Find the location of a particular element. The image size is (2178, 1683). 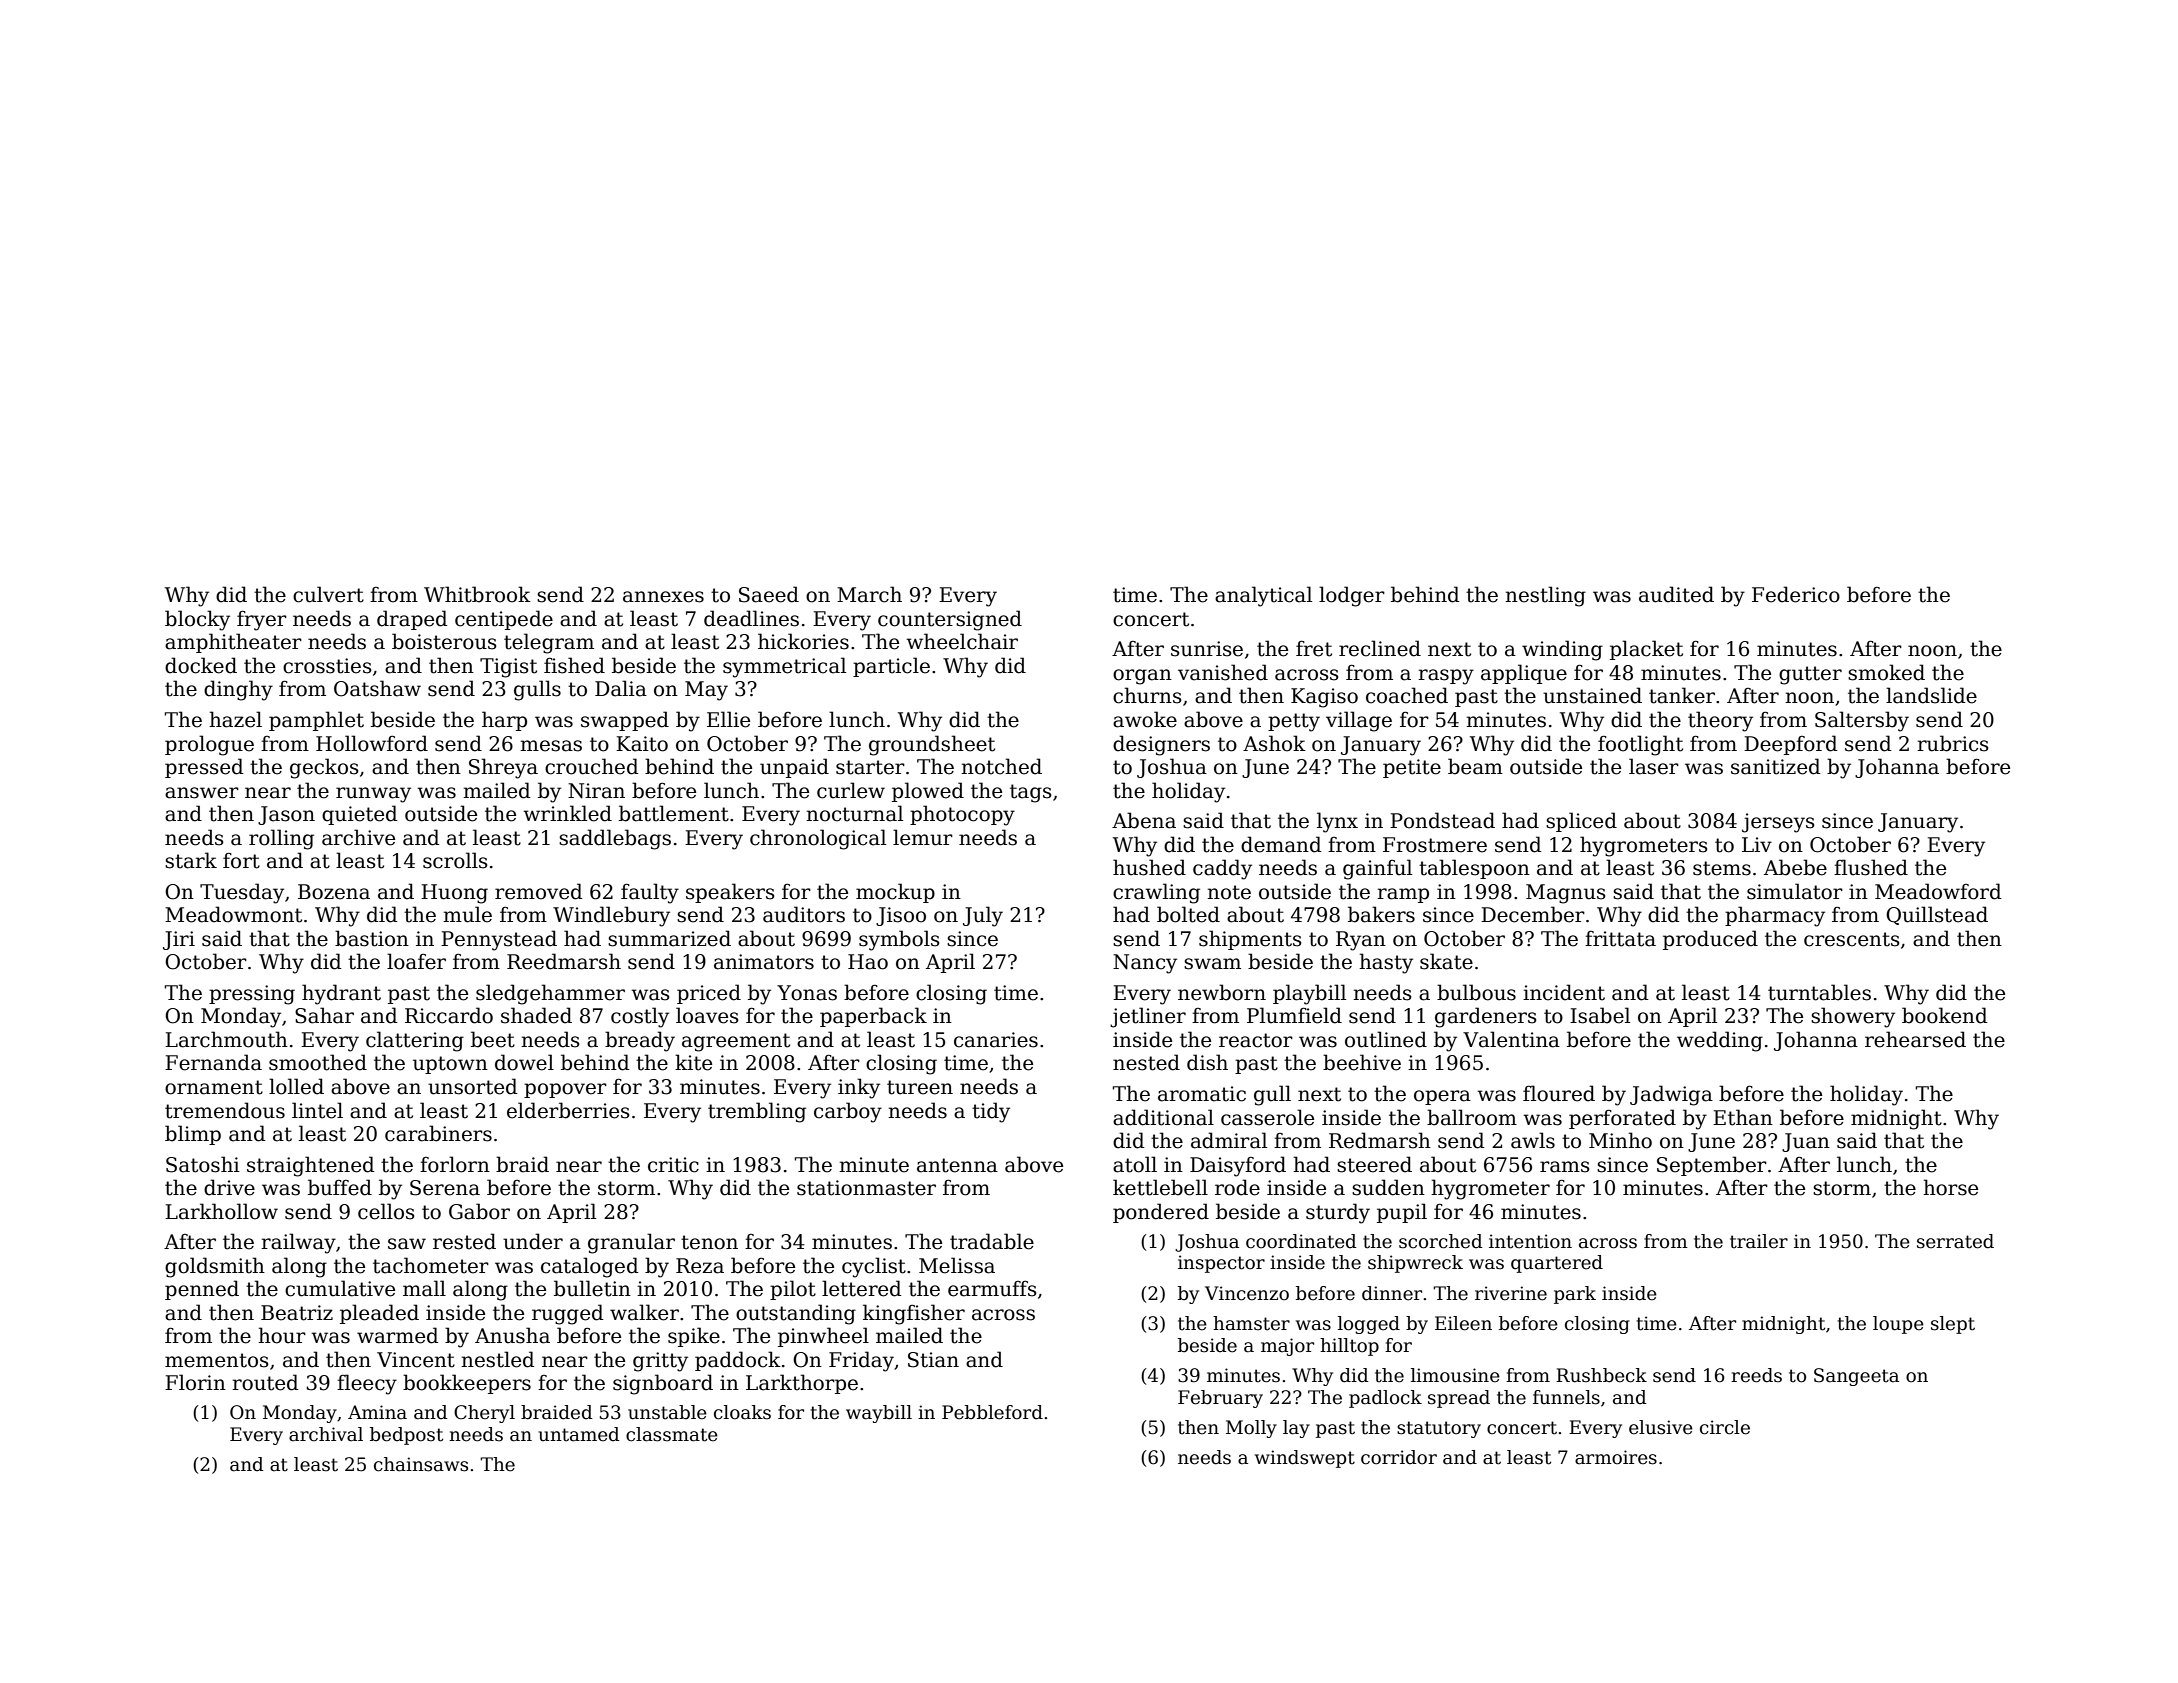

bookkeepers is located at coordinates (467, 1384).
